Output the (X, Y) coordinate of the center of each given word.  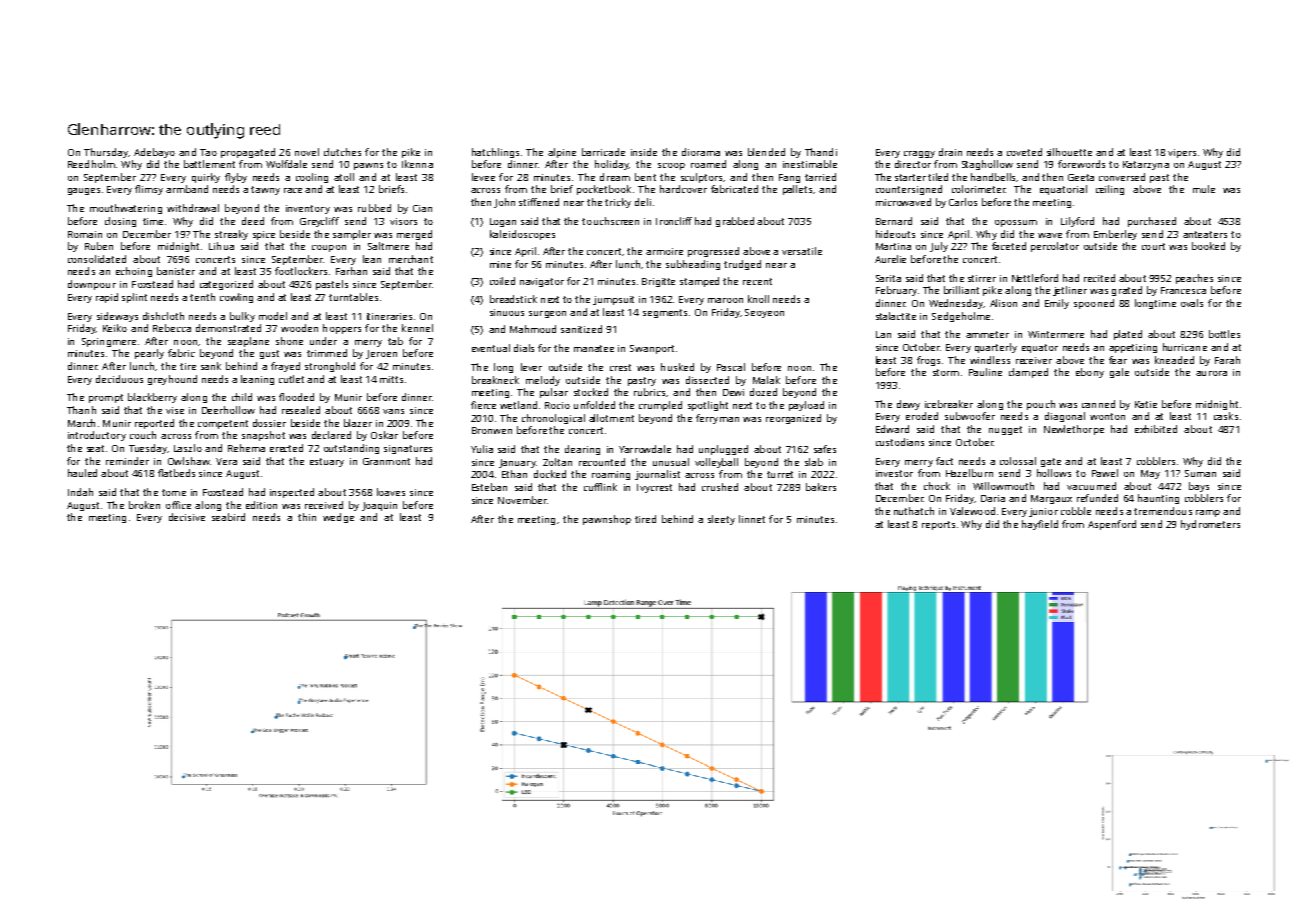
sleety (721, 520)
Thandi (821, 152)
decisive (187, 517)
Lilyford (1077, 222)
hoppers (342, 329)
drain (950, 152)
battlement (209, 164)
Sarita (888, 278)
